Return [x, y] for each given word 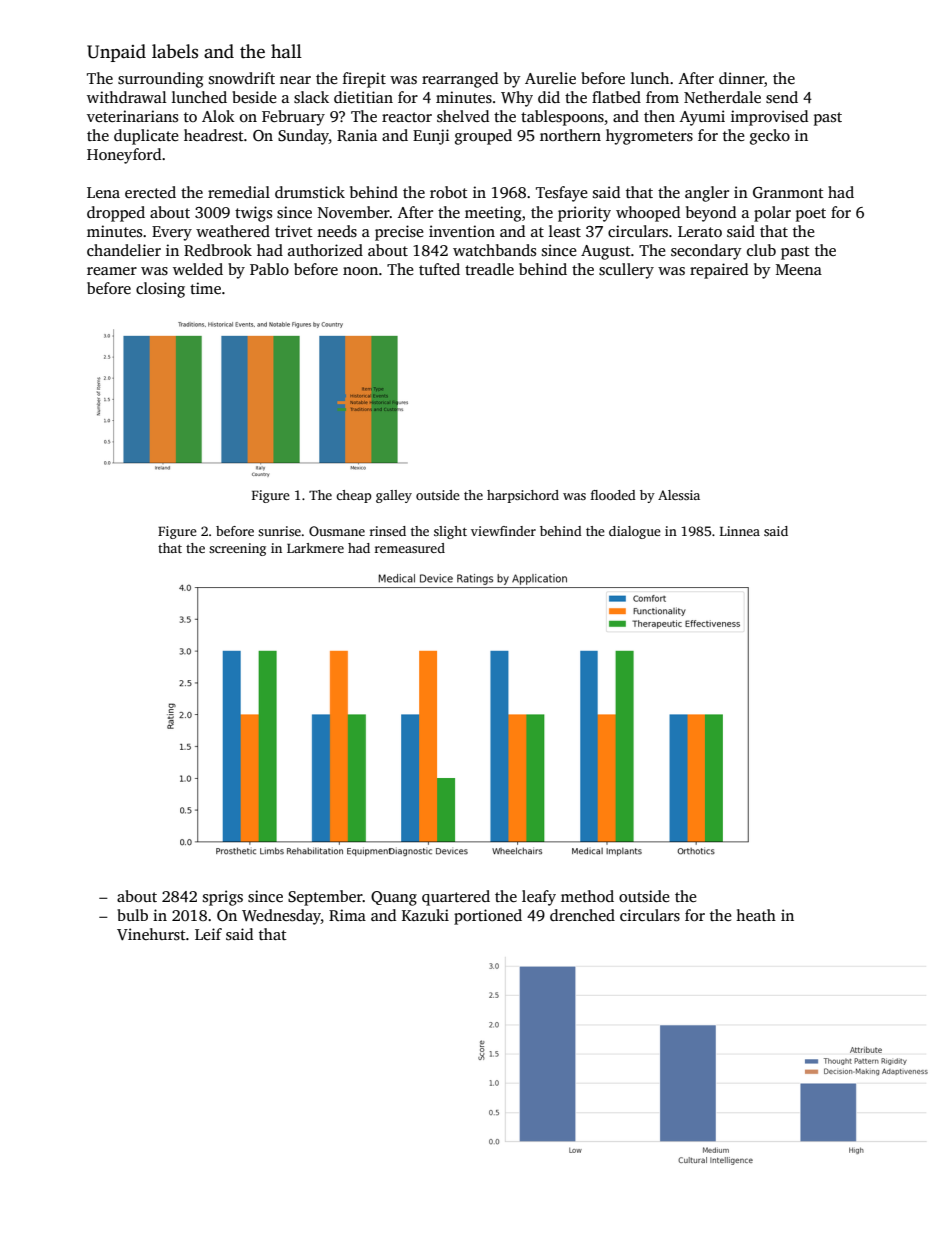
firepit [364, 80]
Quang [394, 898]
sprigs [223, 898]
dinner [741, 78]
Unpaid [116, 53]
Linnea [740, 531]
